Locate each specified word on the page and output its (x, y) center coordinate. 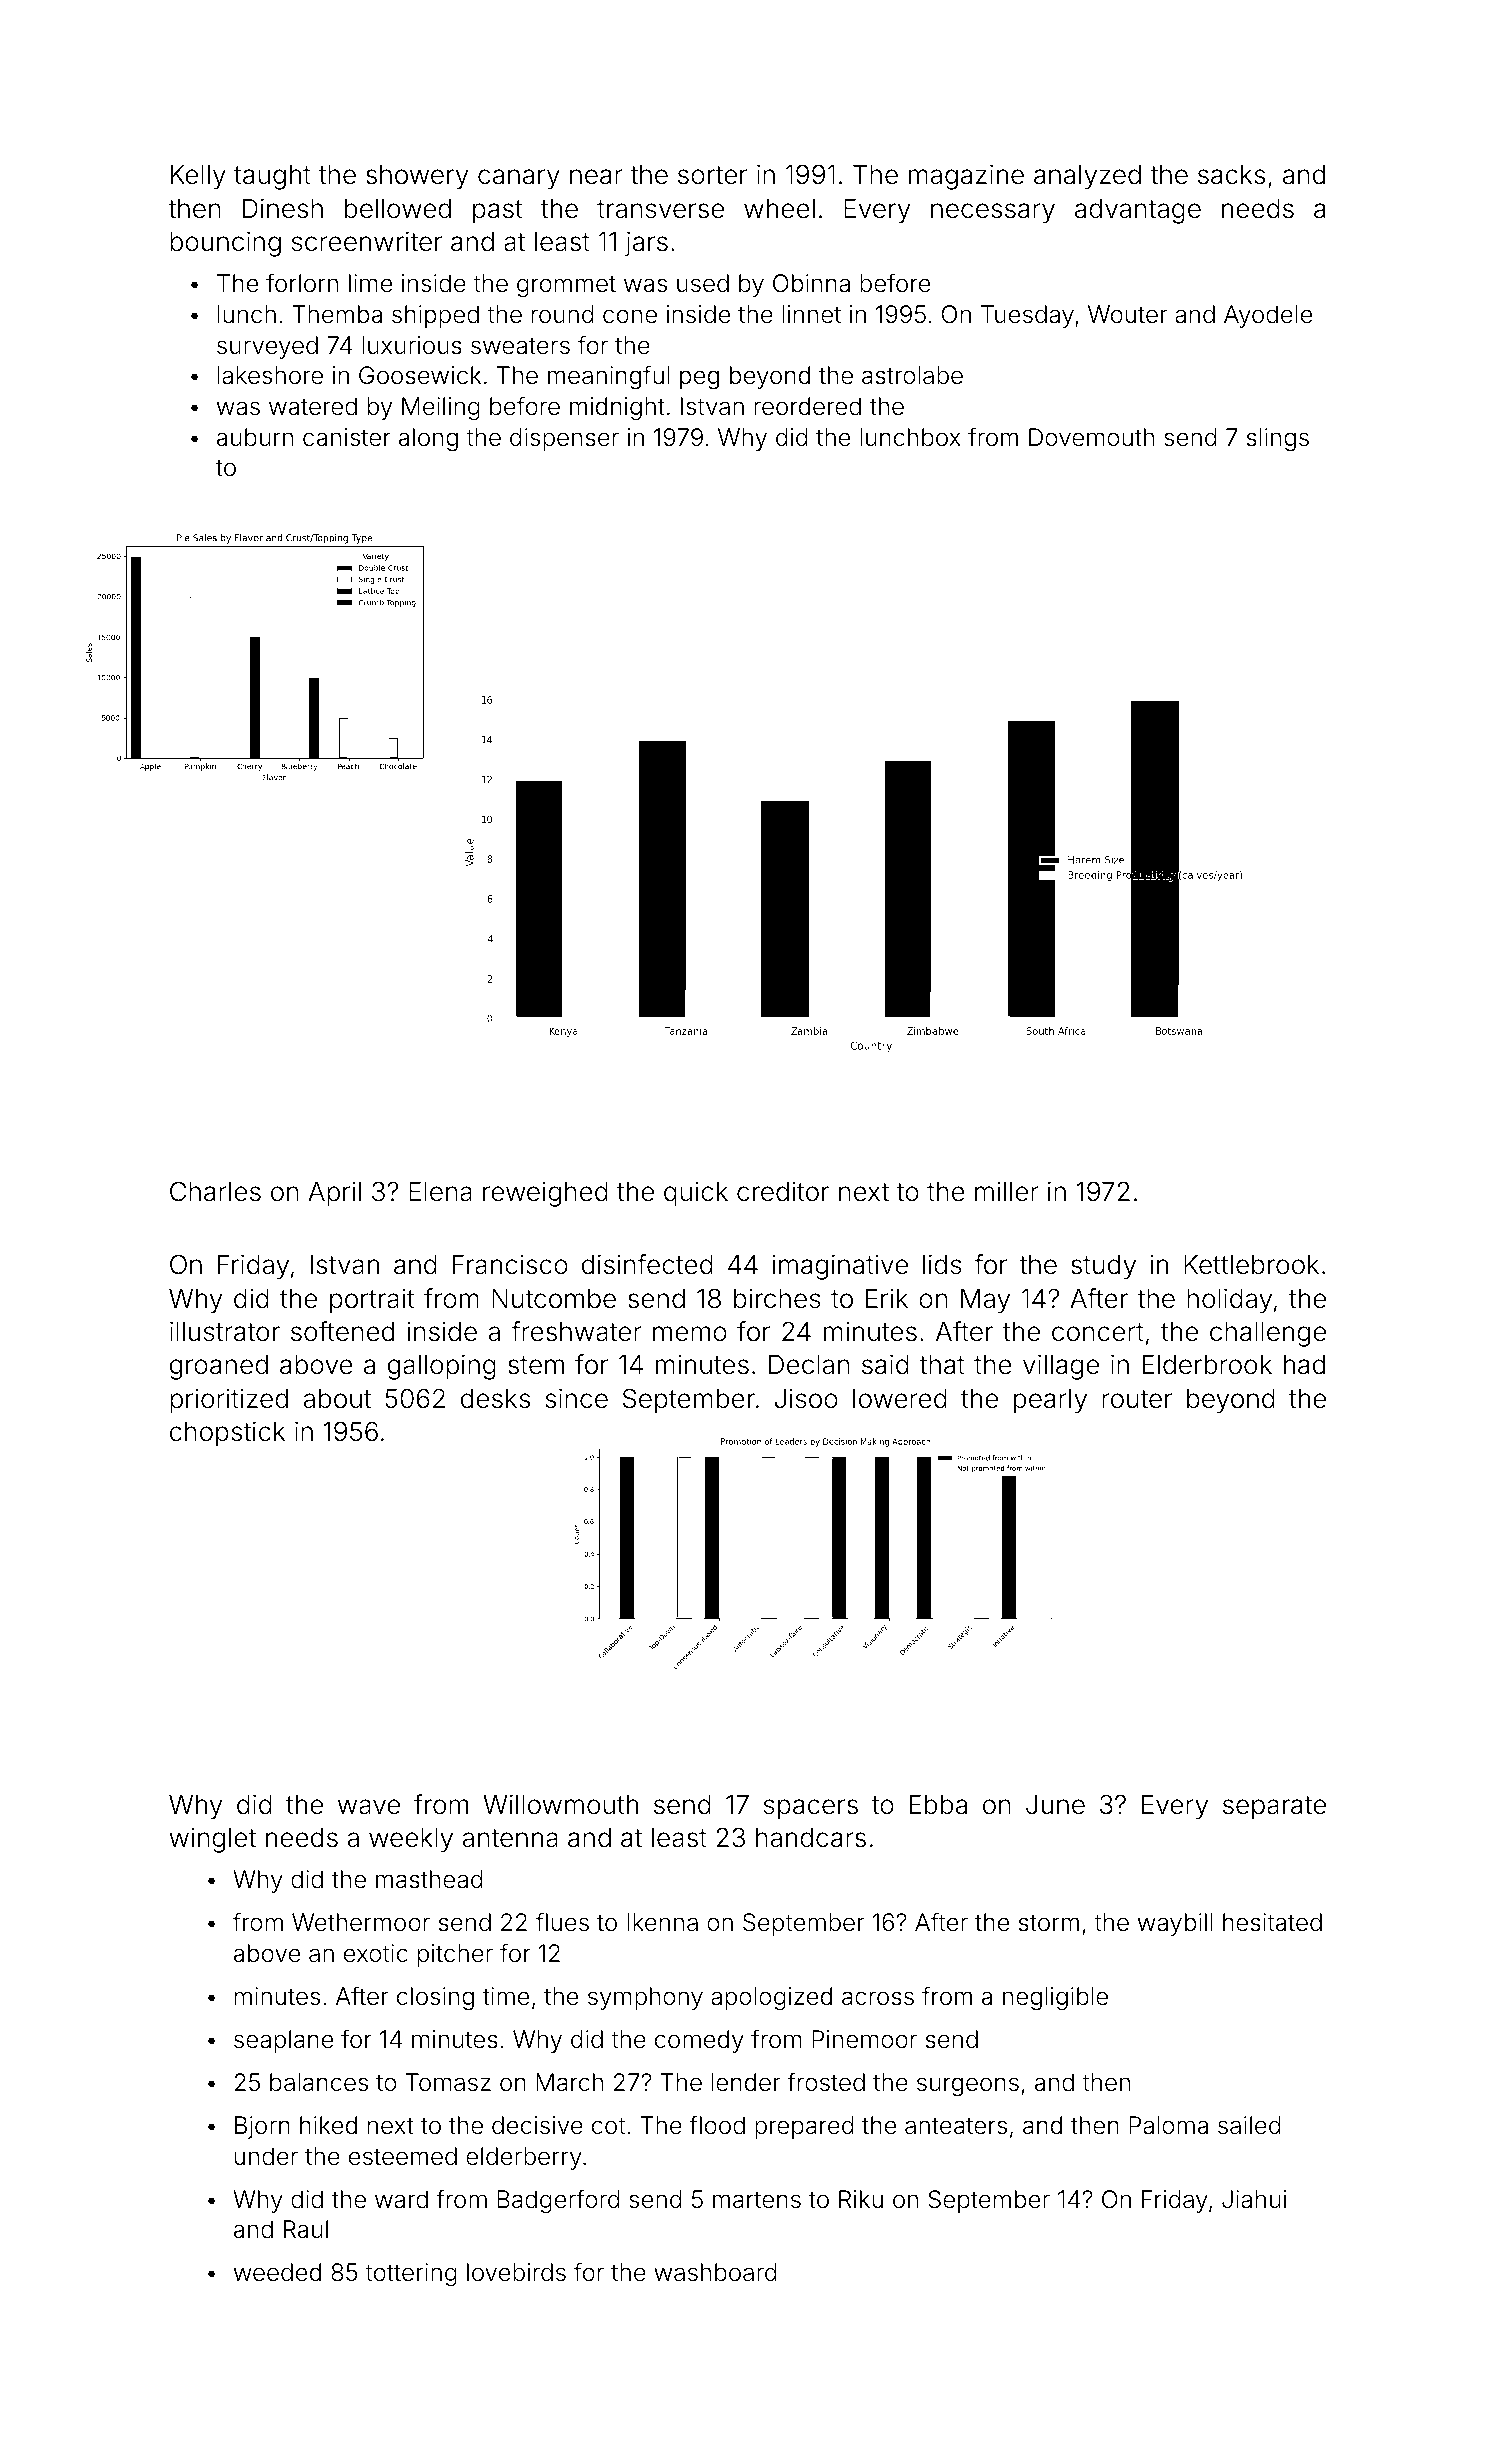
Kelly (198, 177)
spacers (811, 1809)
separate (1274, 1808)
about (337, 1399)
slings (1278, 439)
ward (401, 2199)
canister (347, 437)
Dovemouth (1091, 437)
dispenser (564, 439)
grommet (566, 286)
